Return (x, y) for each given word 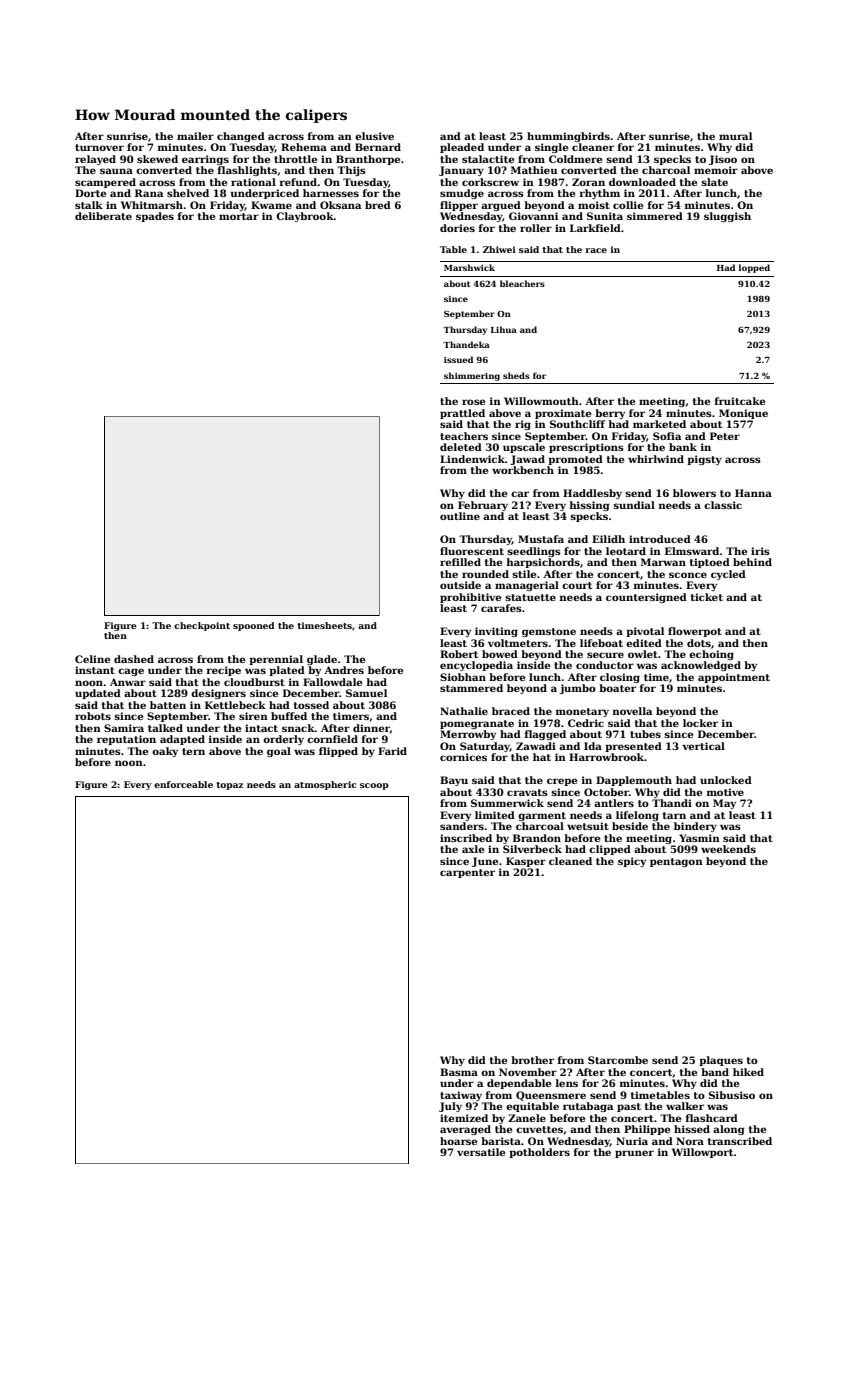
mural (735, 136)
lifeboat (601, 643)
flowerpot (695, 632)
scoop (374, 786)
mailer (195, 136)
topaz (229, 786)
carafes (501, 608)
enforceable (183, 784)
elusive (374, 136)
